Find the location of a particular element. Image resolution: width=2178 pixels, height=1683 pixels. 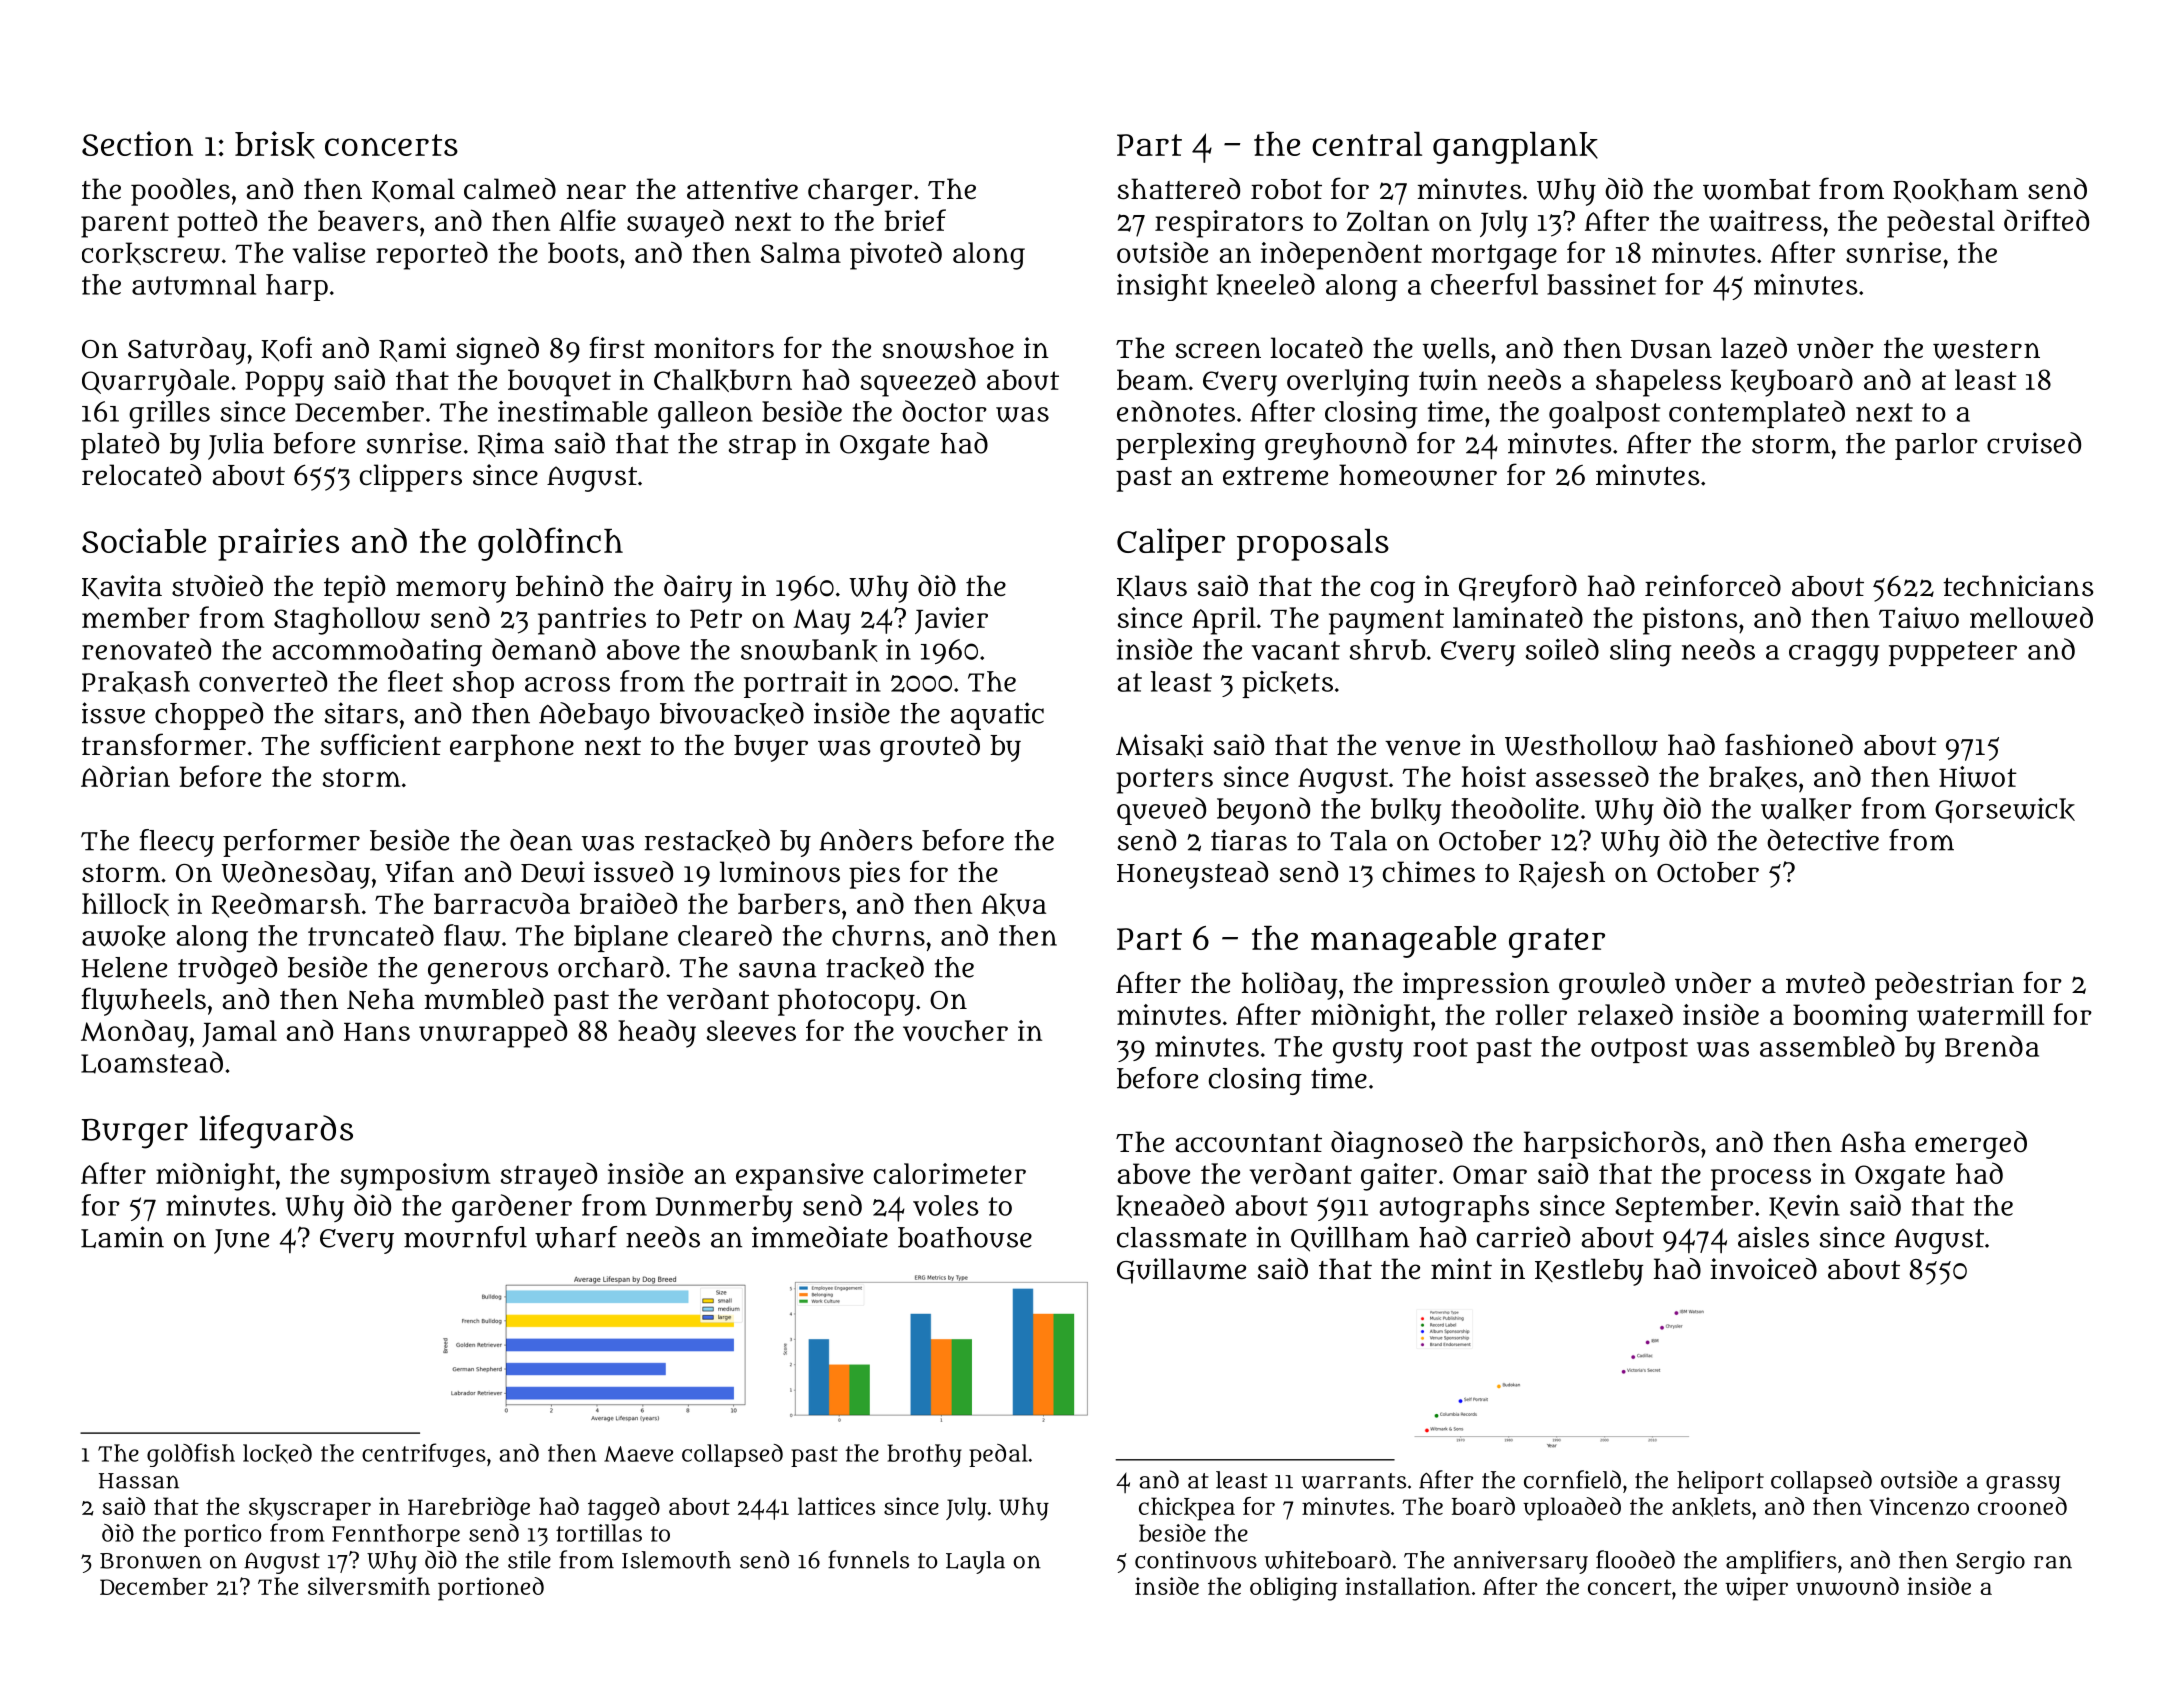

kneeled is located at coordinates (1266, 285).
